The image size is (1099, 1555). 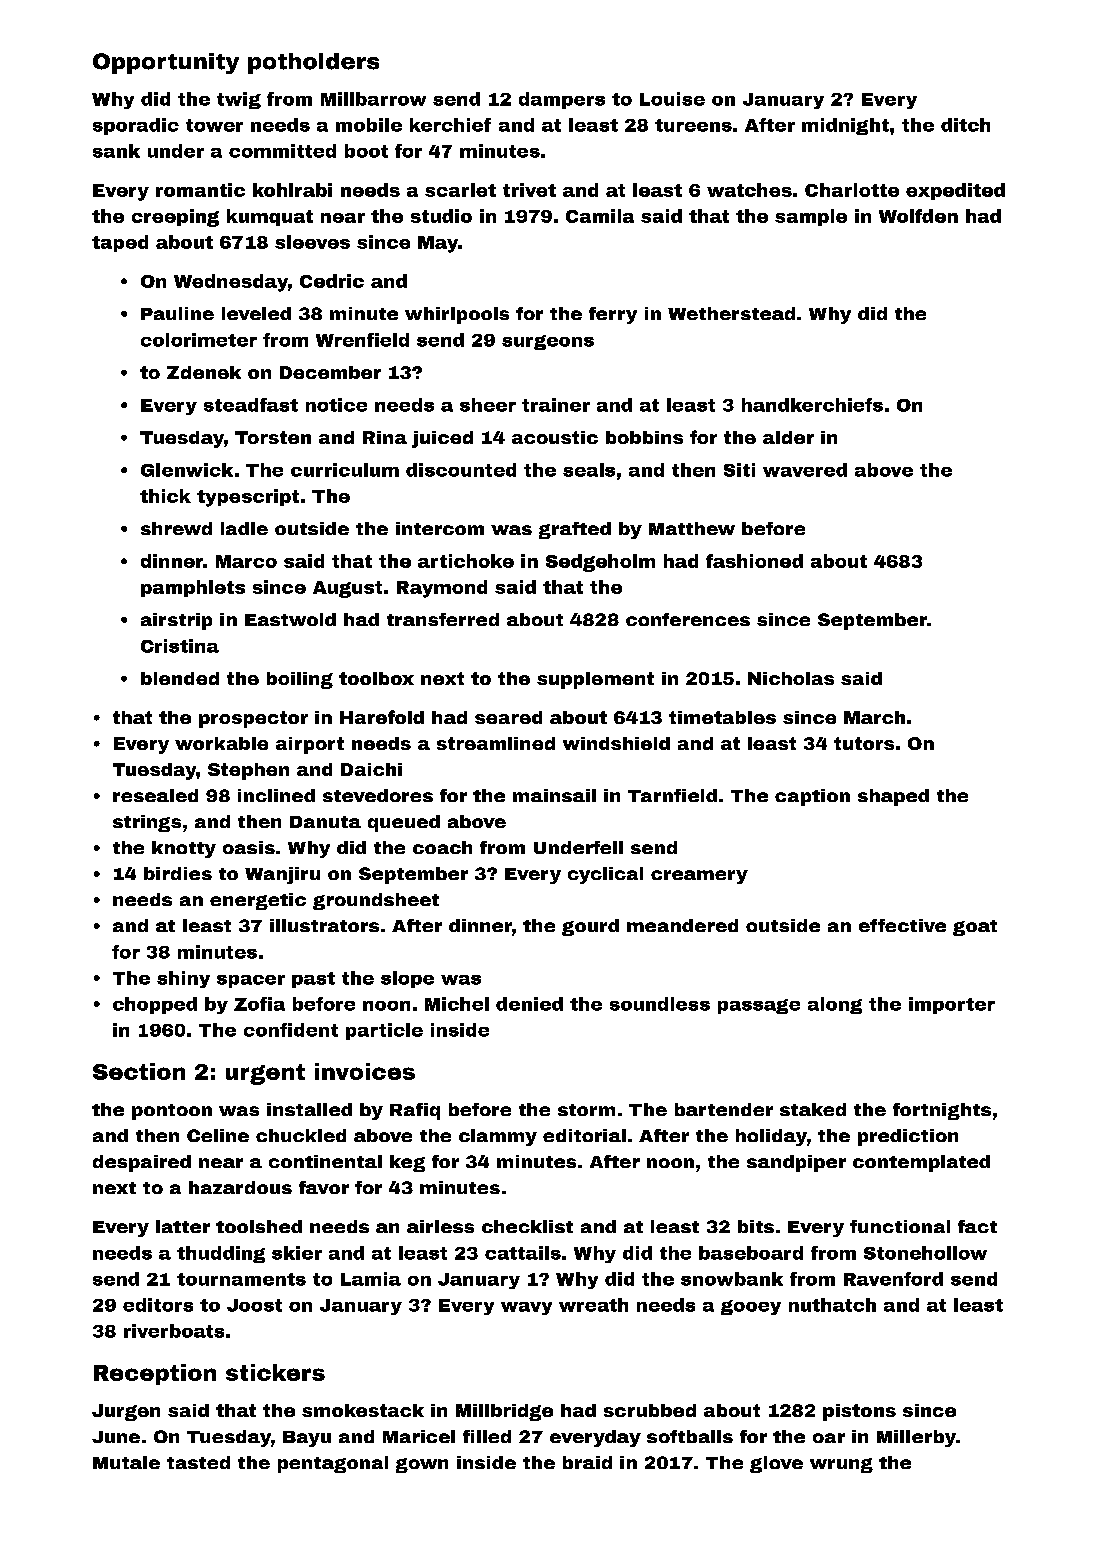 I want to click on birdies, so click(x=178, y=873).
